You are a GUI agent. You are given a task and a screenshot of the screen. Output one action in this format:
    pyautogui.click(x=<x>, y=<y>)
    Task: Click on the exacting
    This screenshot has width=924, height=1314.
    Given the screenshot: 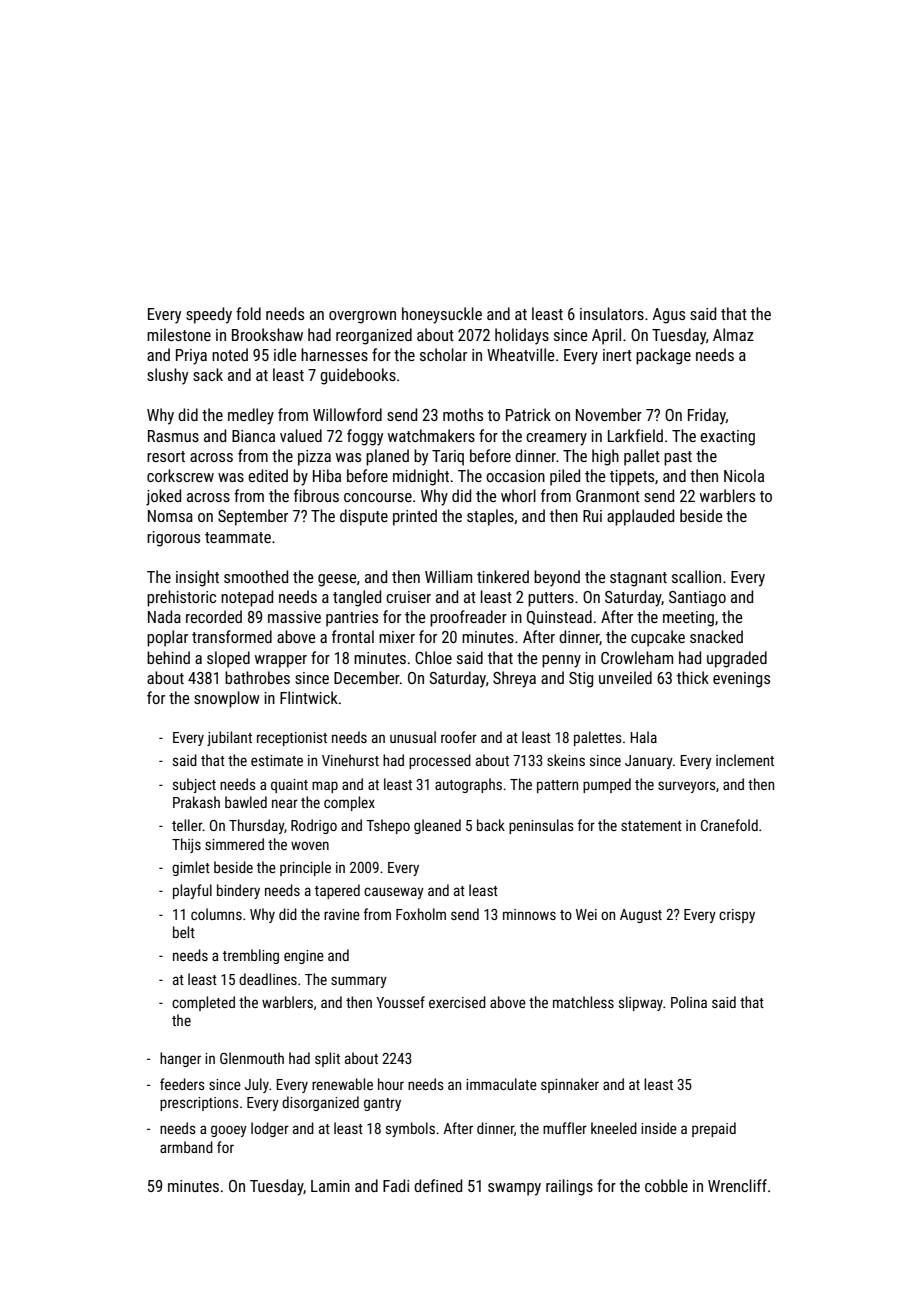 What is the action you would take?
    pyautogui.click(x=727, y=438)
